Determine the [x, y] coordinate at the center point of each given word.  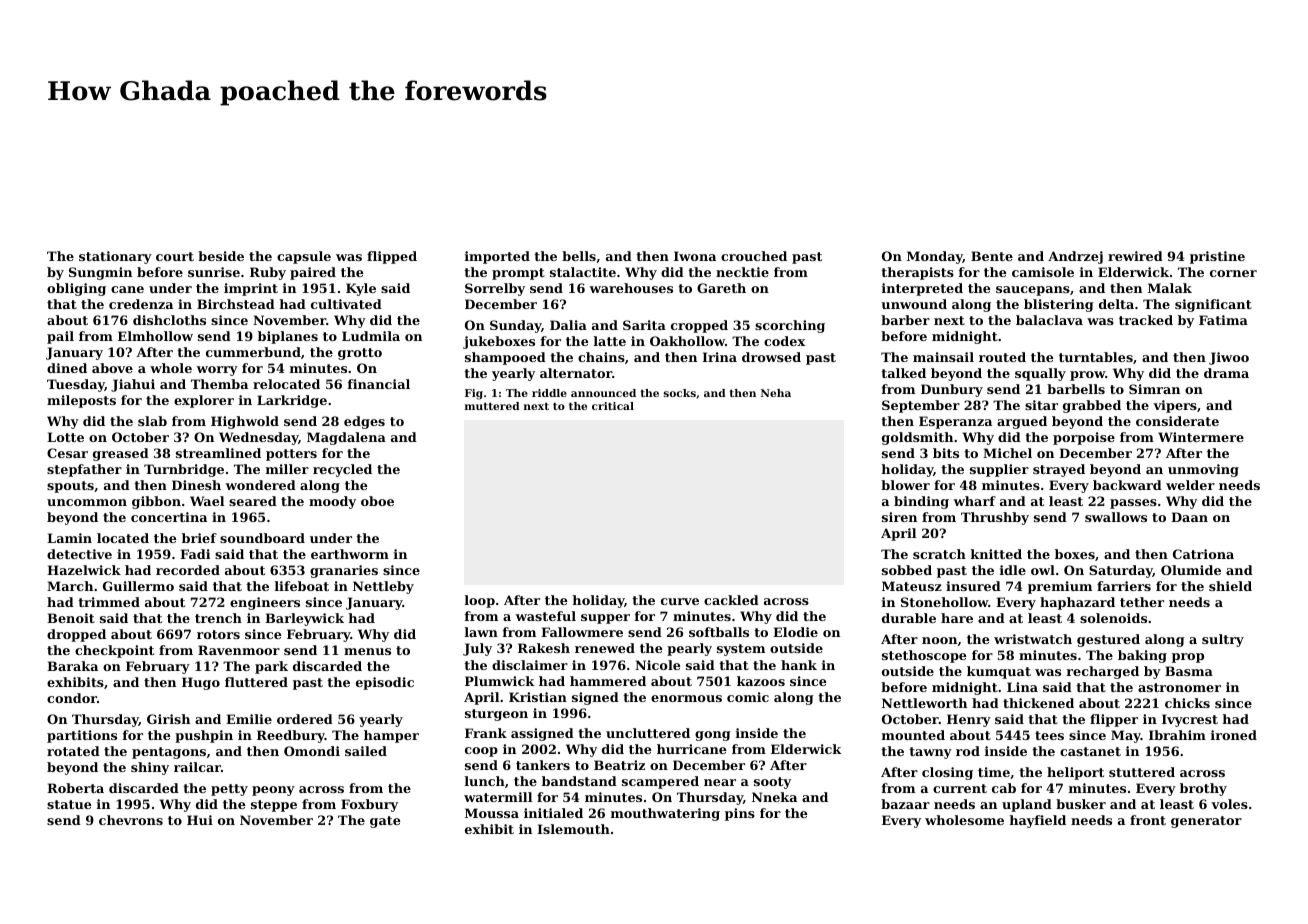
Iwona [695, 256]
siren [899, 517]
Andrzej [1075, 257]
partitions [82, 736]
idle [1013, 570]
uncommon [87, 502]
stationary [115, 257]
